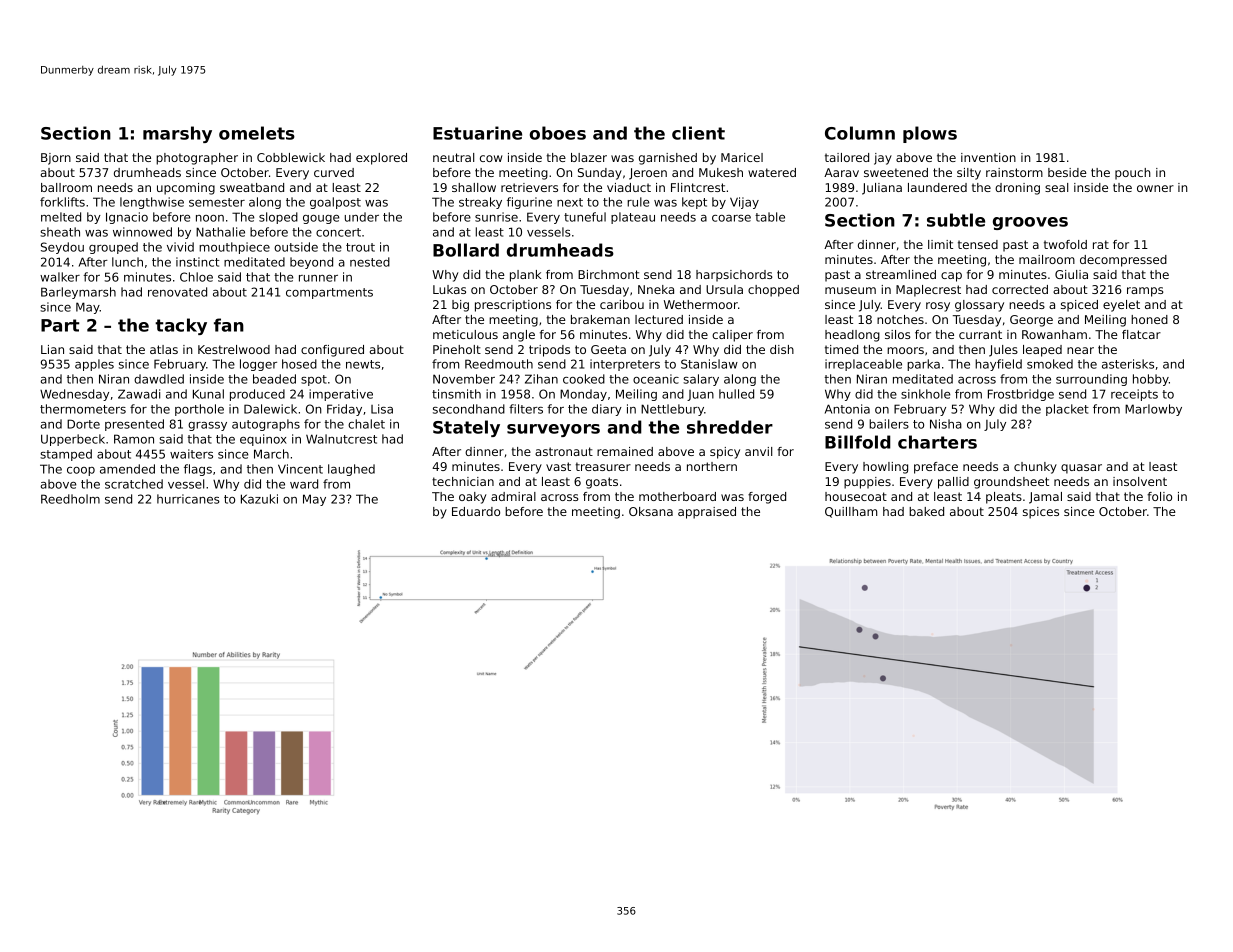 This document has width=1233, height=952. What do you see at coordinates (558, 133) in the document?
I see `oboes` at bounding box center [558, 133].
